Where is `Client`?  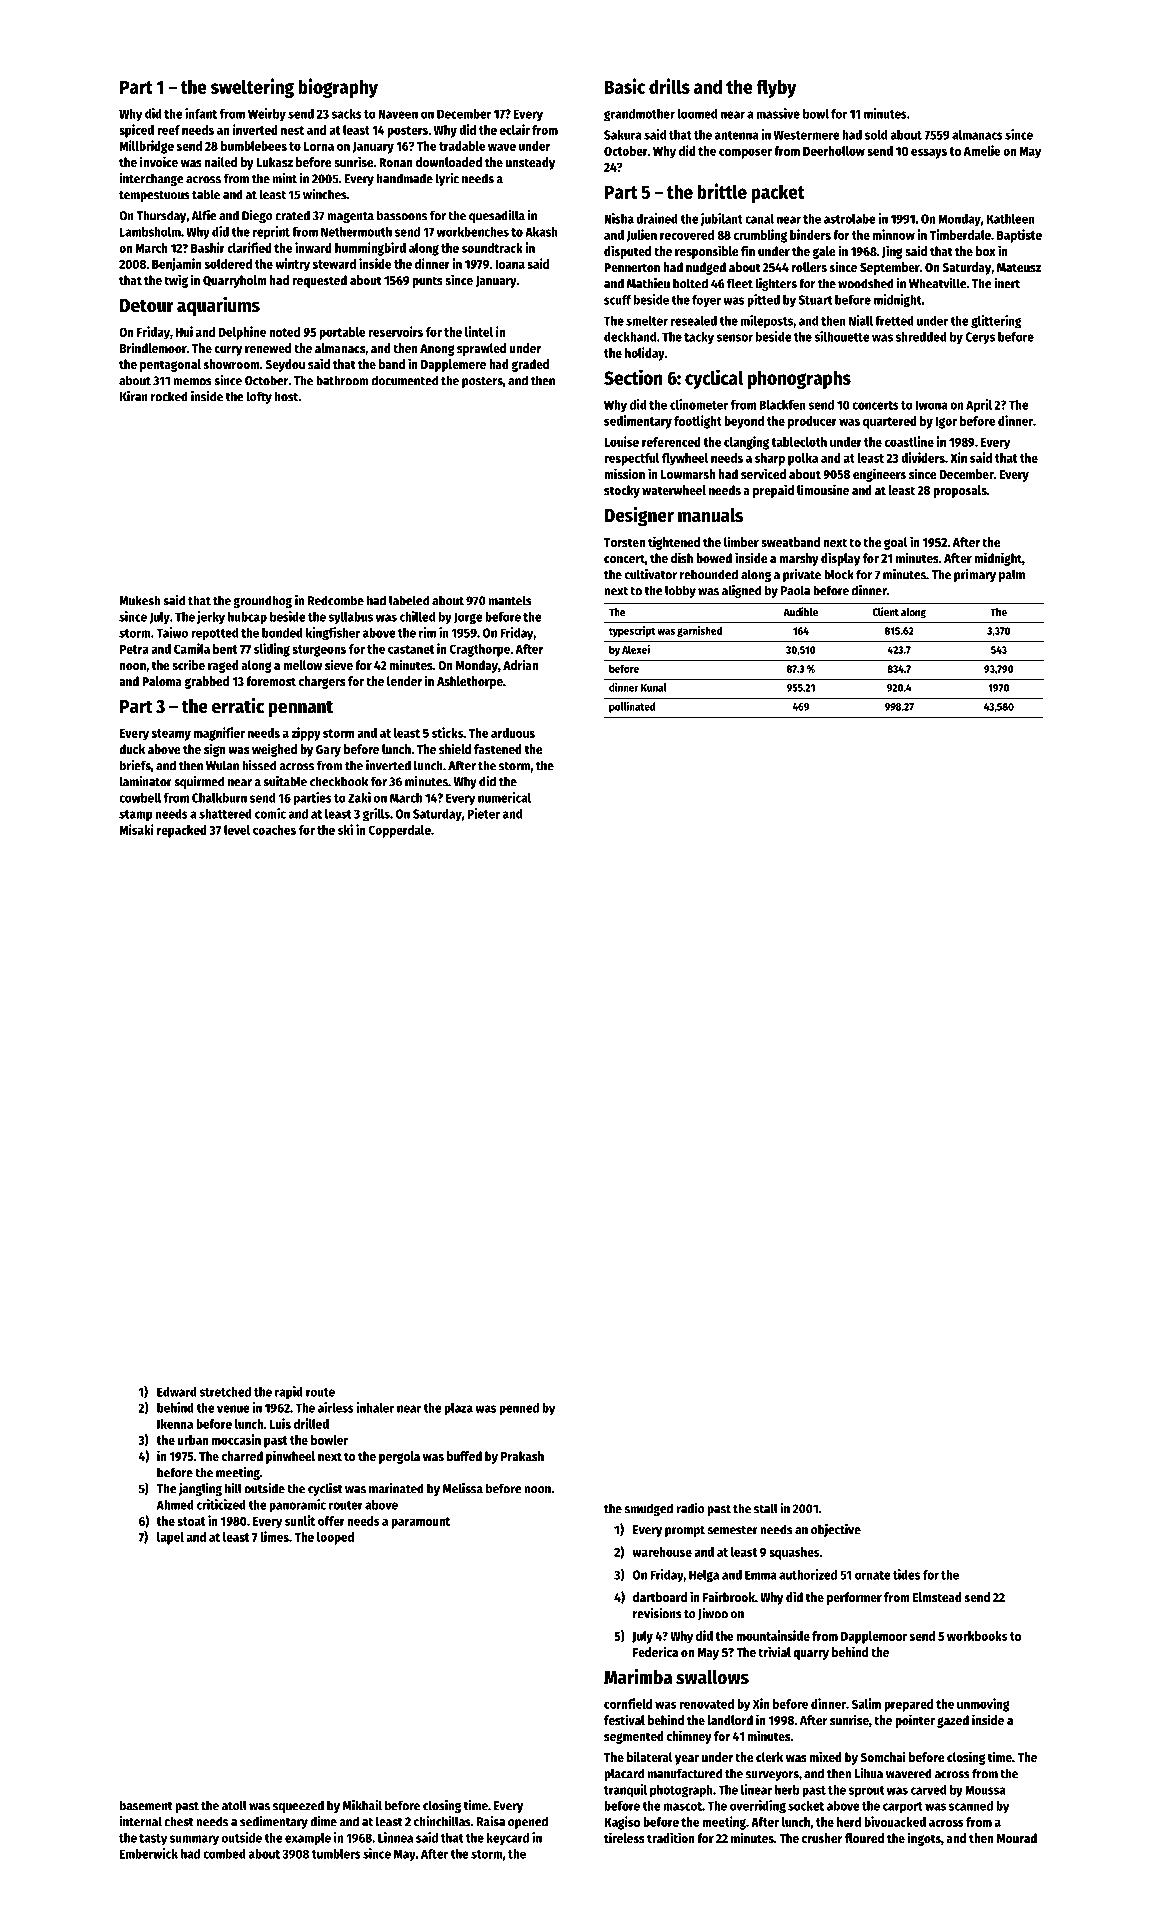 Client is located at coordinates (885, 611).
